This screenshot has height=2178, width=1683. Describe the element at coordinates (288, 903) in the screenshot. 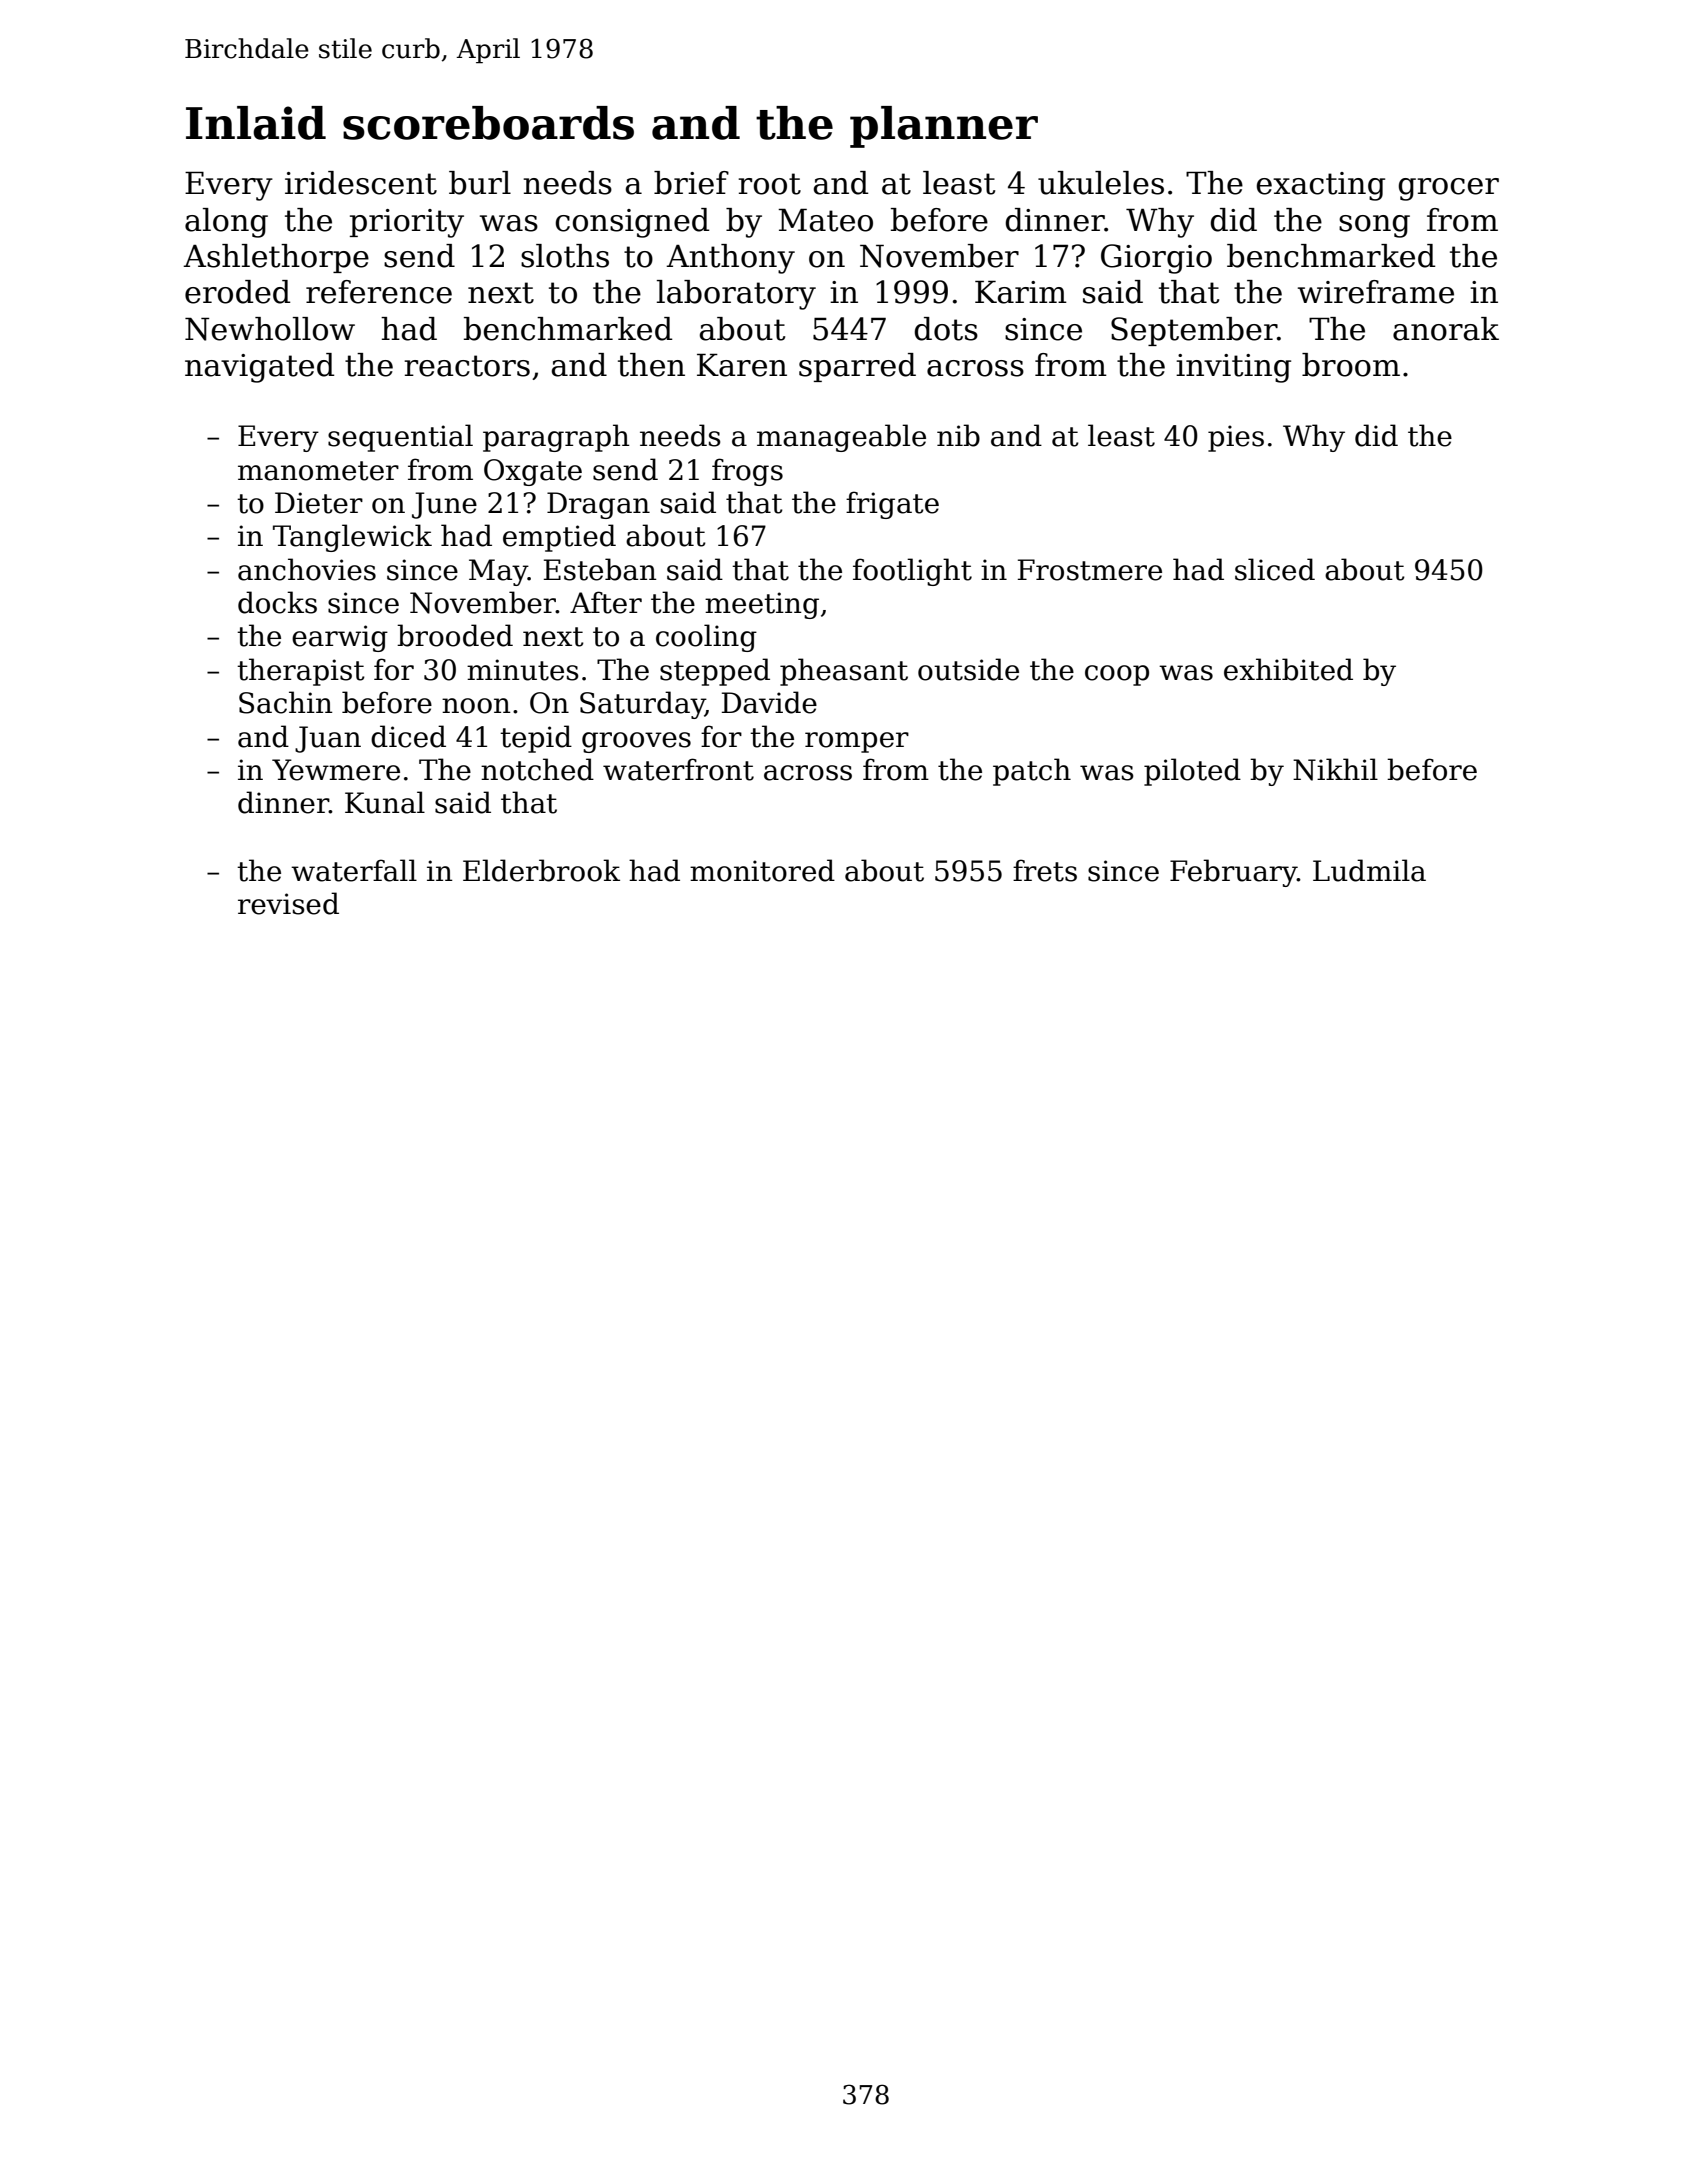

I see `revised` at that location.
